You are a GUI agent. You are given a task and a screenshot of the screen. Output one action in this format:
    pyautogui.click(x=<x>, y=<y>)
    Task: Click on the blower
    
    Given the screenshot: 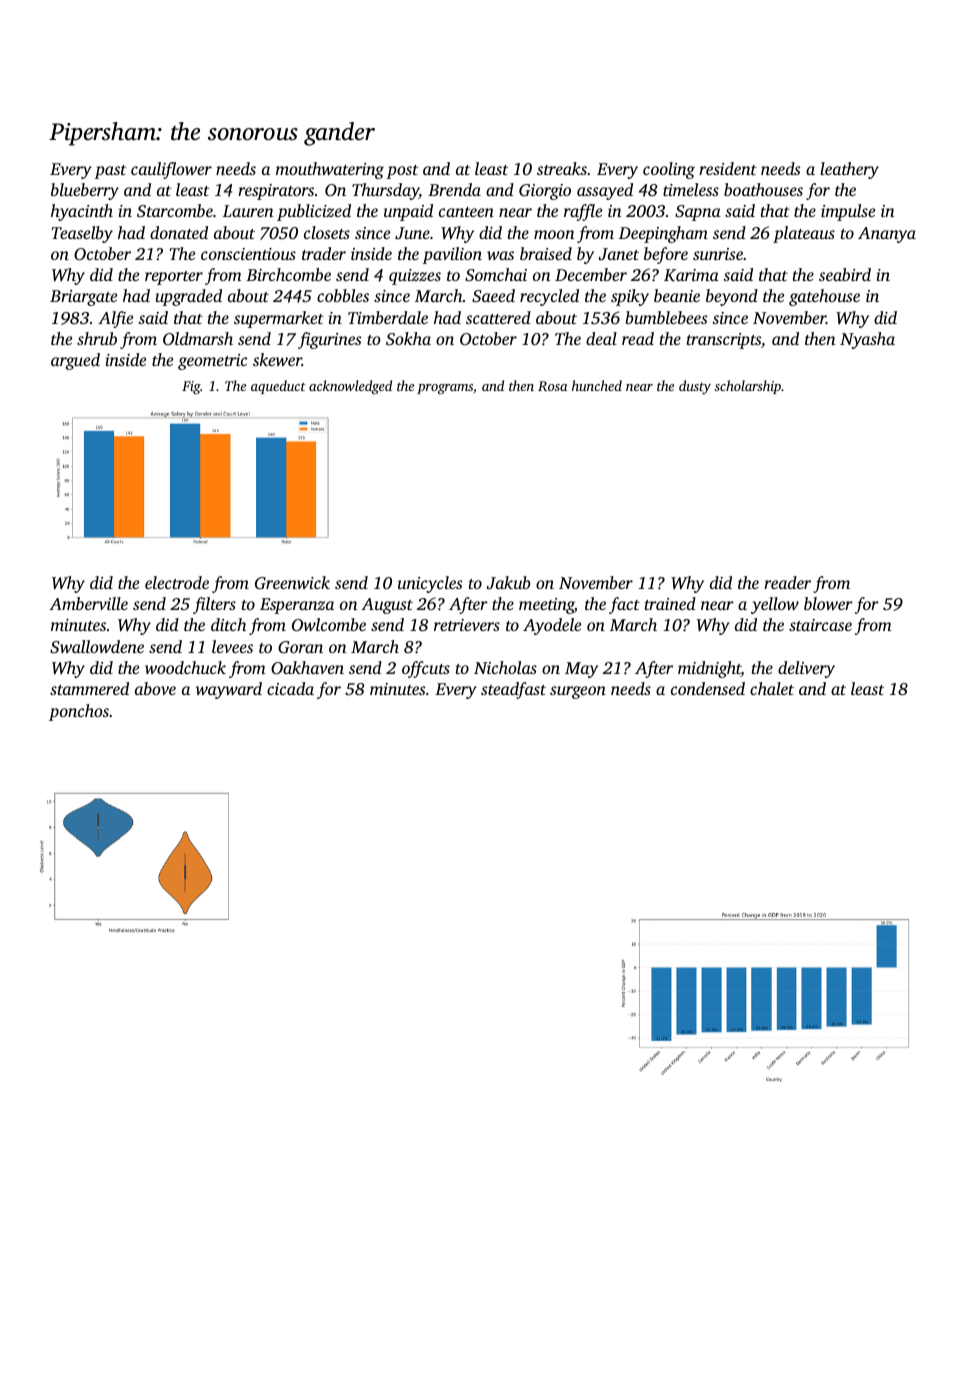 What is the action you would take?
    pyautogui.click(x=828, y=603)
